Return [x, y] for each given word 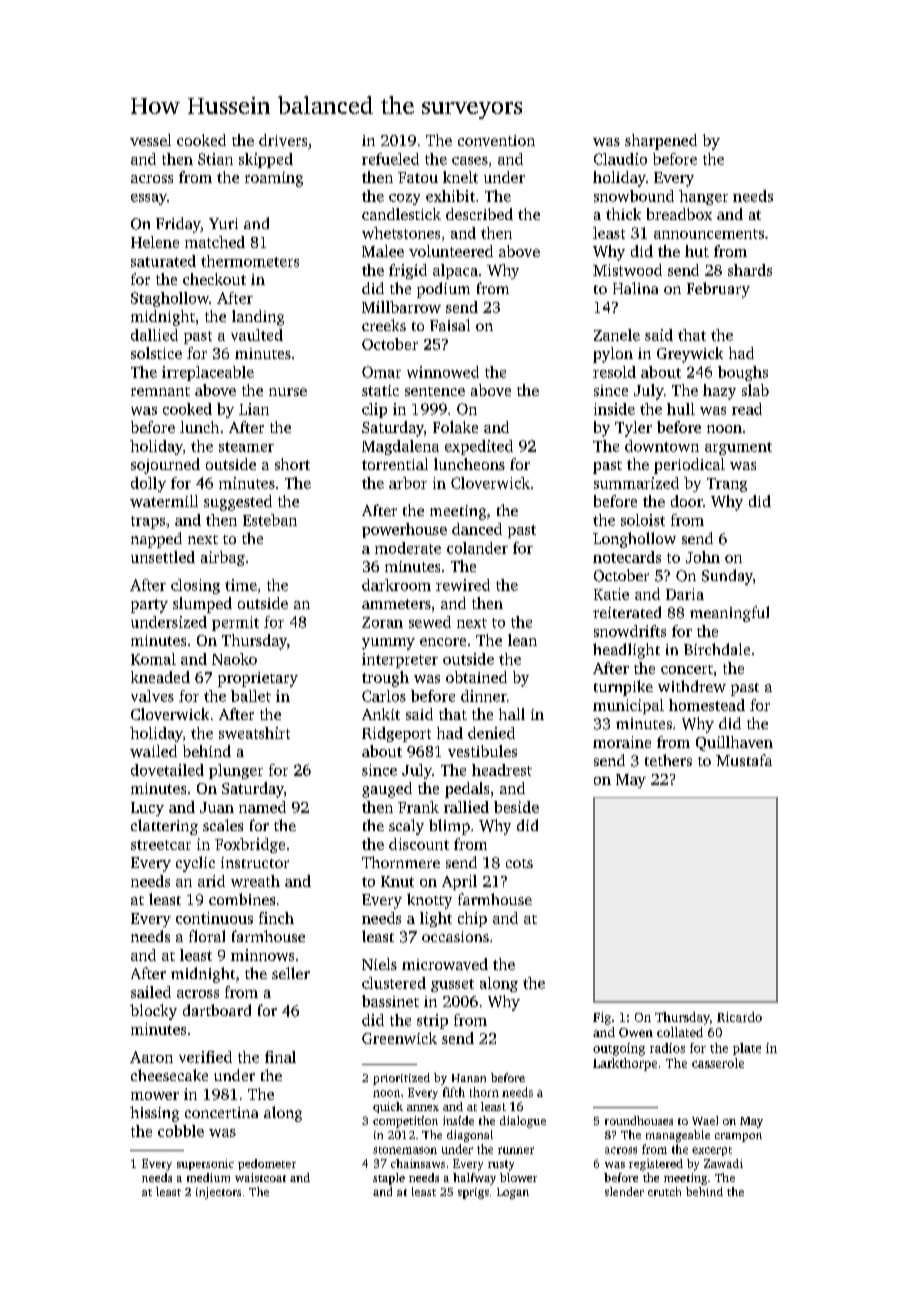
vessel [150, 140]
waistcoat [260, 1177]
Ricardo [739, 1017]
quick [388, 1107]
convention [496, 140]
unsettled [163, 557]
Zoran [382, 622]
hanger [703, 197]
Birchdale [717, 649]
